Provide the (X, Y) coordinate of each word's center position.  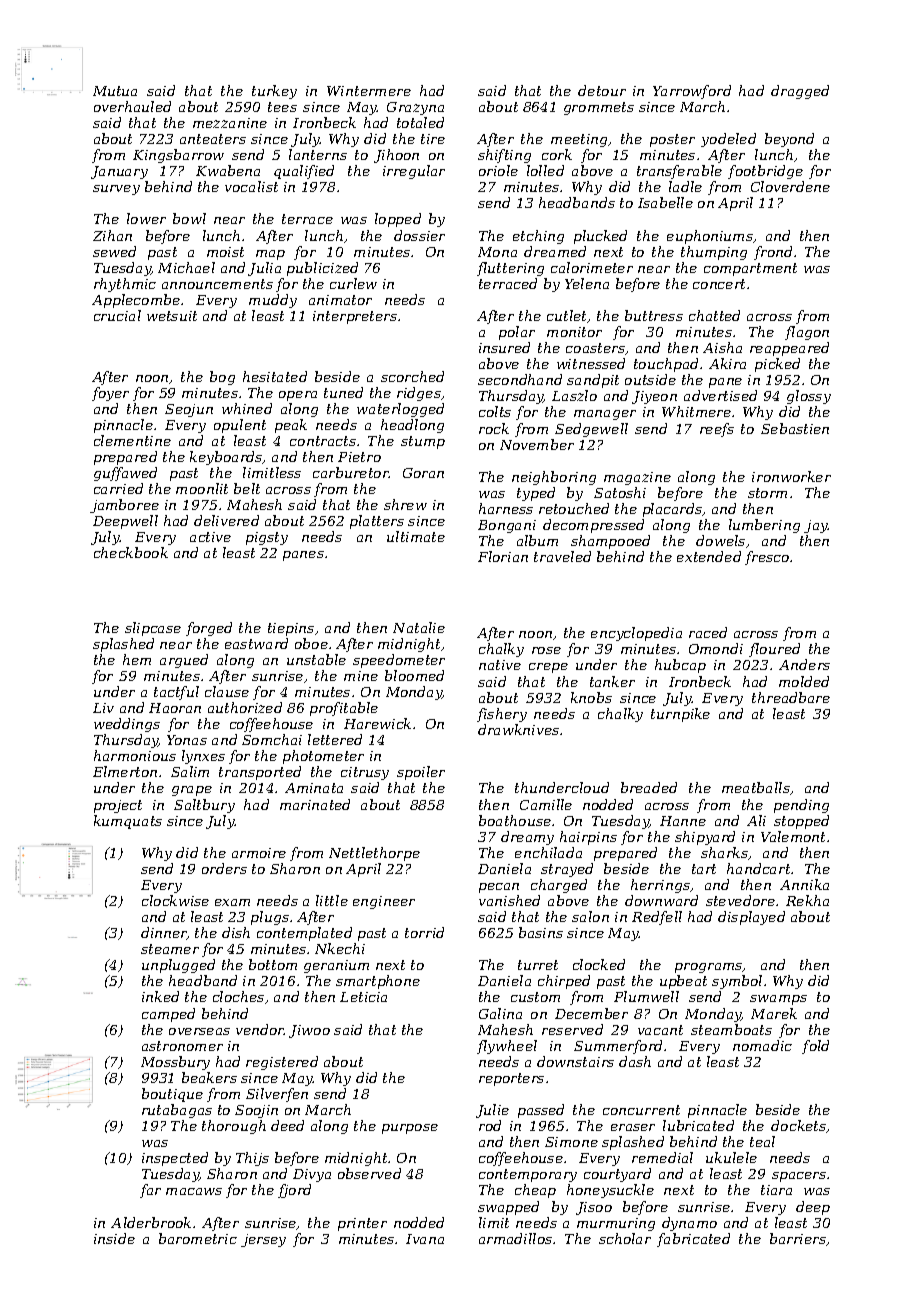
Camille (546, 804)
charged (559, 886)
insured (504, 347)
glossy (809, 397)
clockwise (175, 900)
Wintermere (369, 91)
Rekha (807, 900)
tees (282, 107)
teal (762, 1141)
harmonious (135, 755)
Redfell (657, 918)
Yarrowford (692, 92)
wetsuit (172, 316)
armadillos (515, 1238)
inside (114, 1238)
